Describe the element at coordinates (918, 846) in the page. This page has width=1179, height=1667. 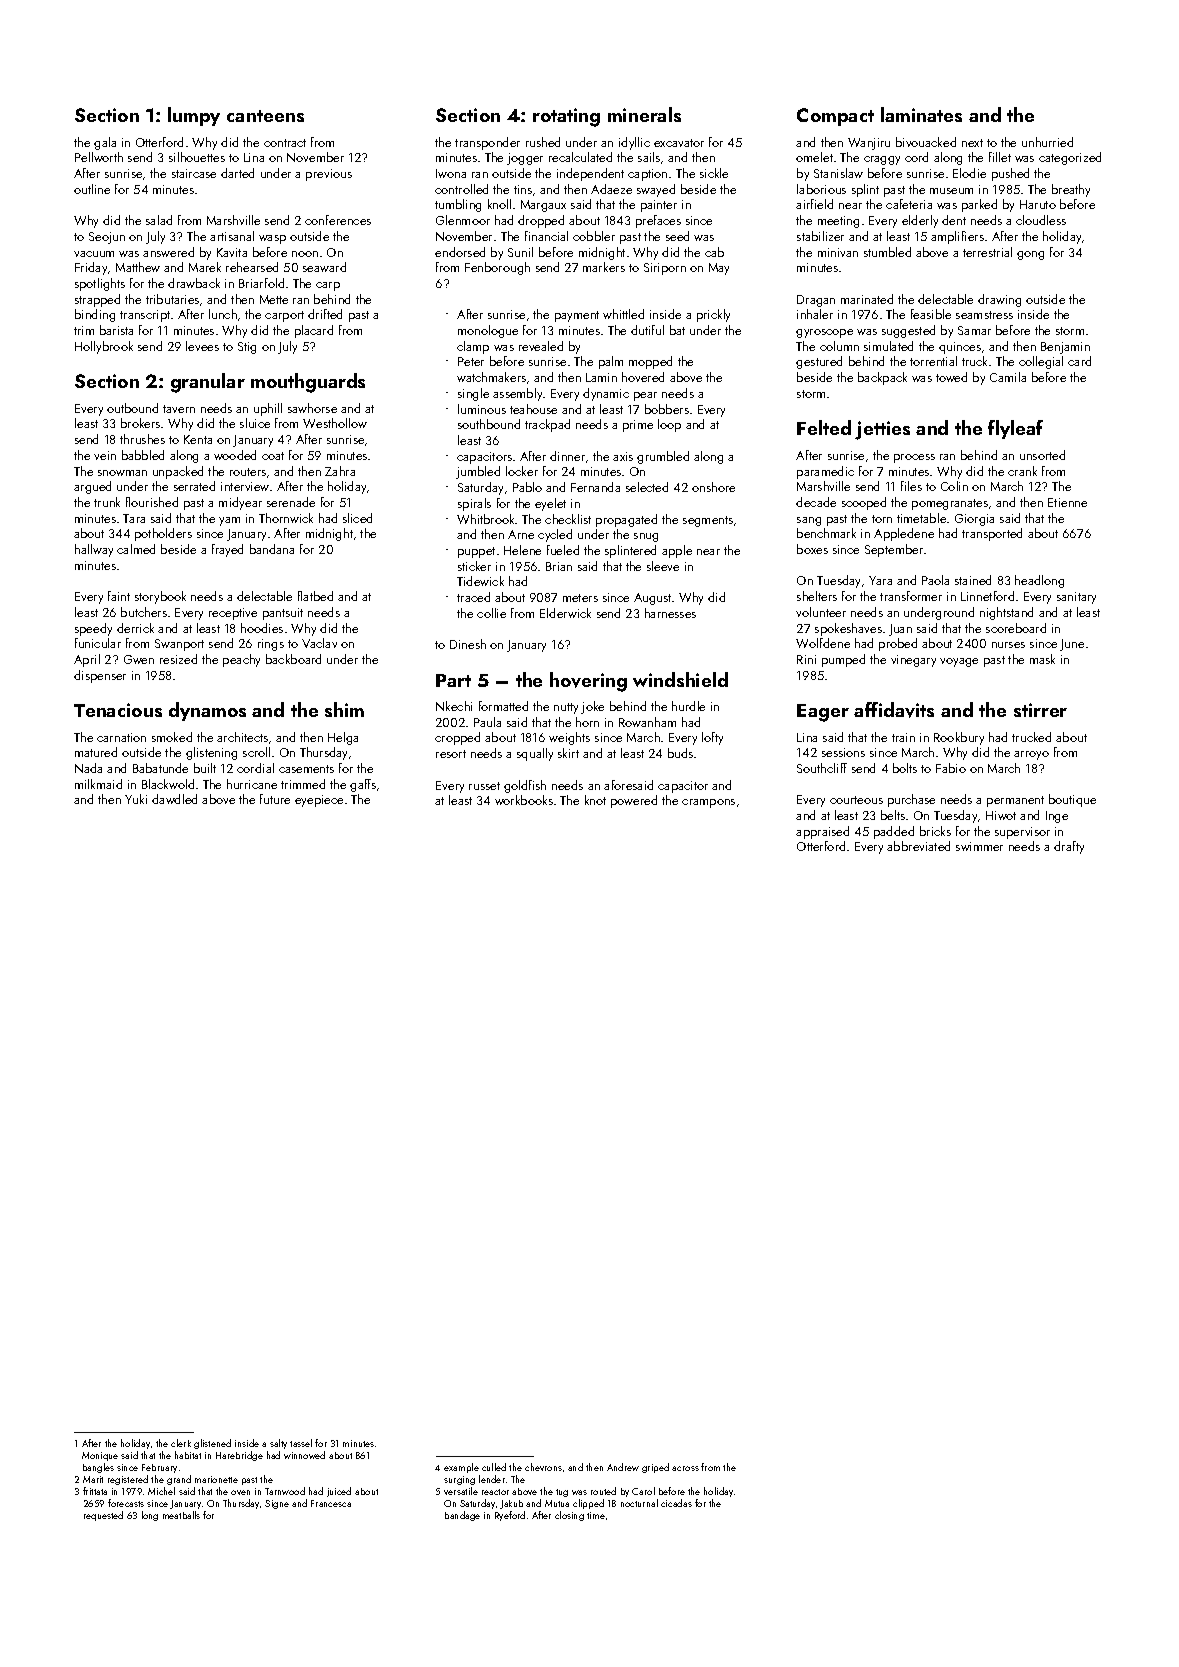
I see `abbreviated` at that location.
